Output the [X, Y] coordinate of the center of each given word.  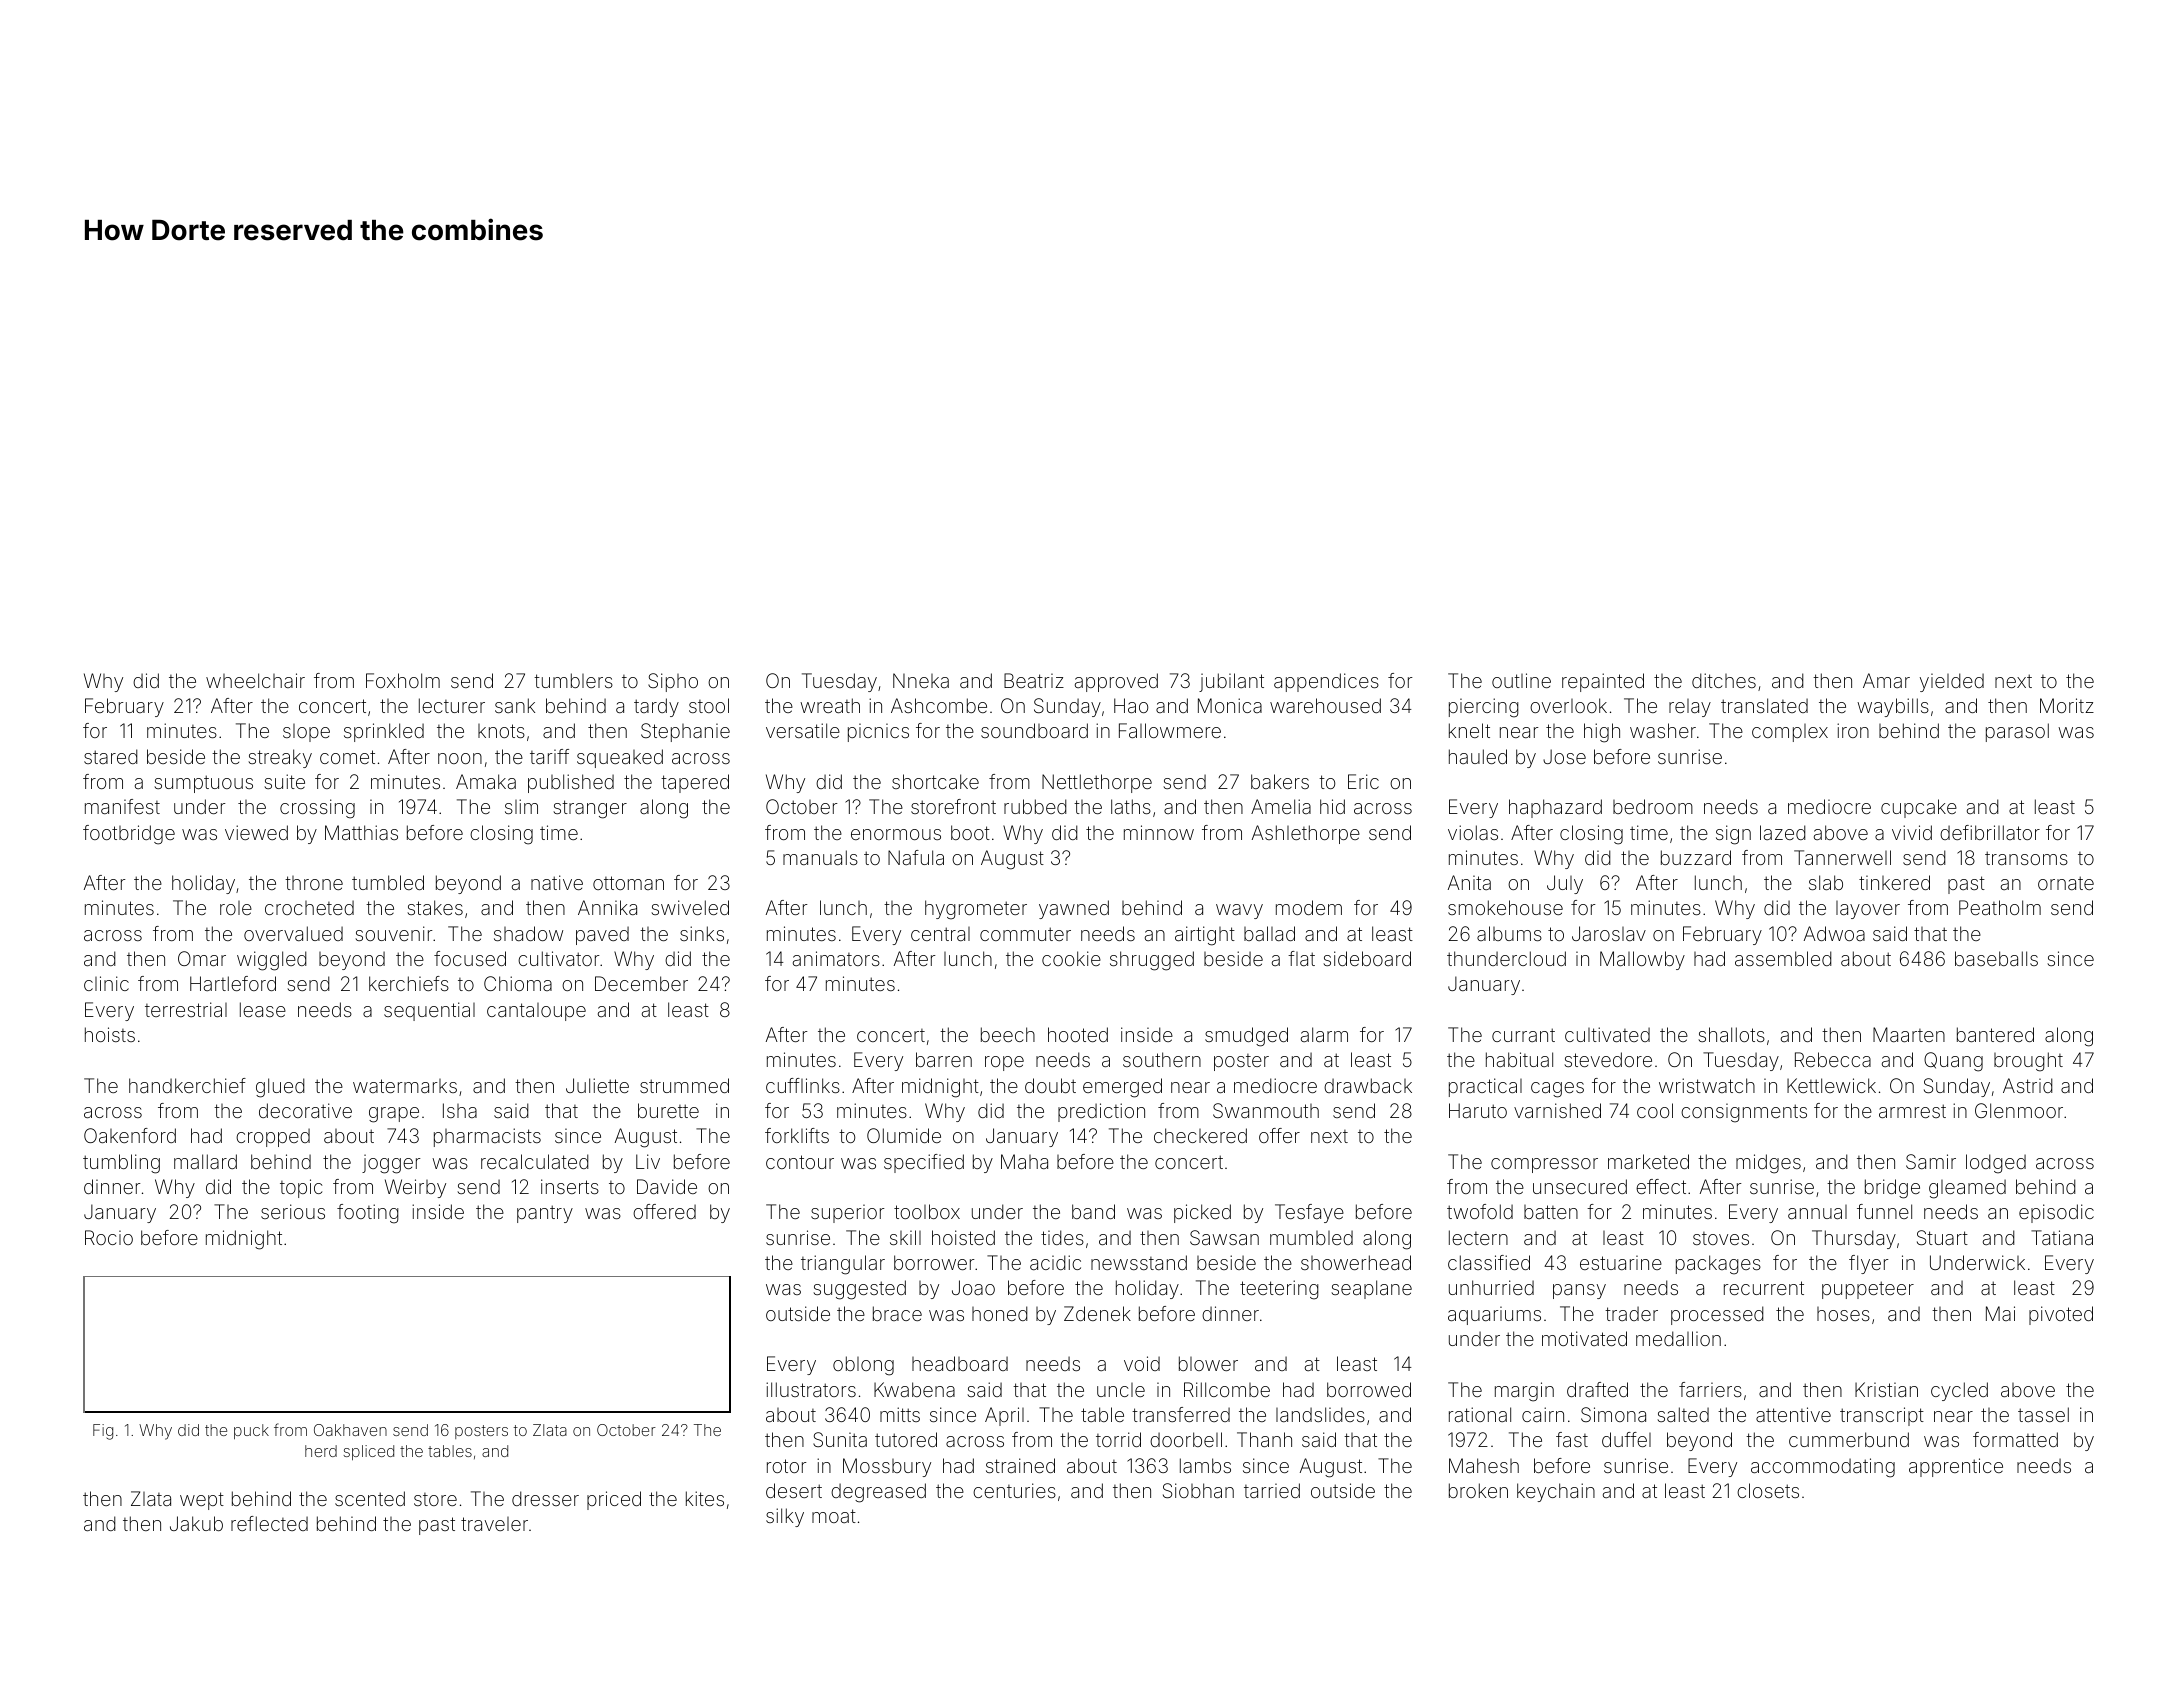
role [236, 908]
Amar [1886, 680]
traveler [494, 1524]
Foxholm [403, 680]
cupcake [1919, 808]
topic [301, 1188]
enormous [896, 834]
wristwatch [1707, 1085]
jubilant [1231, 682]
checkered [1200, 1135]
